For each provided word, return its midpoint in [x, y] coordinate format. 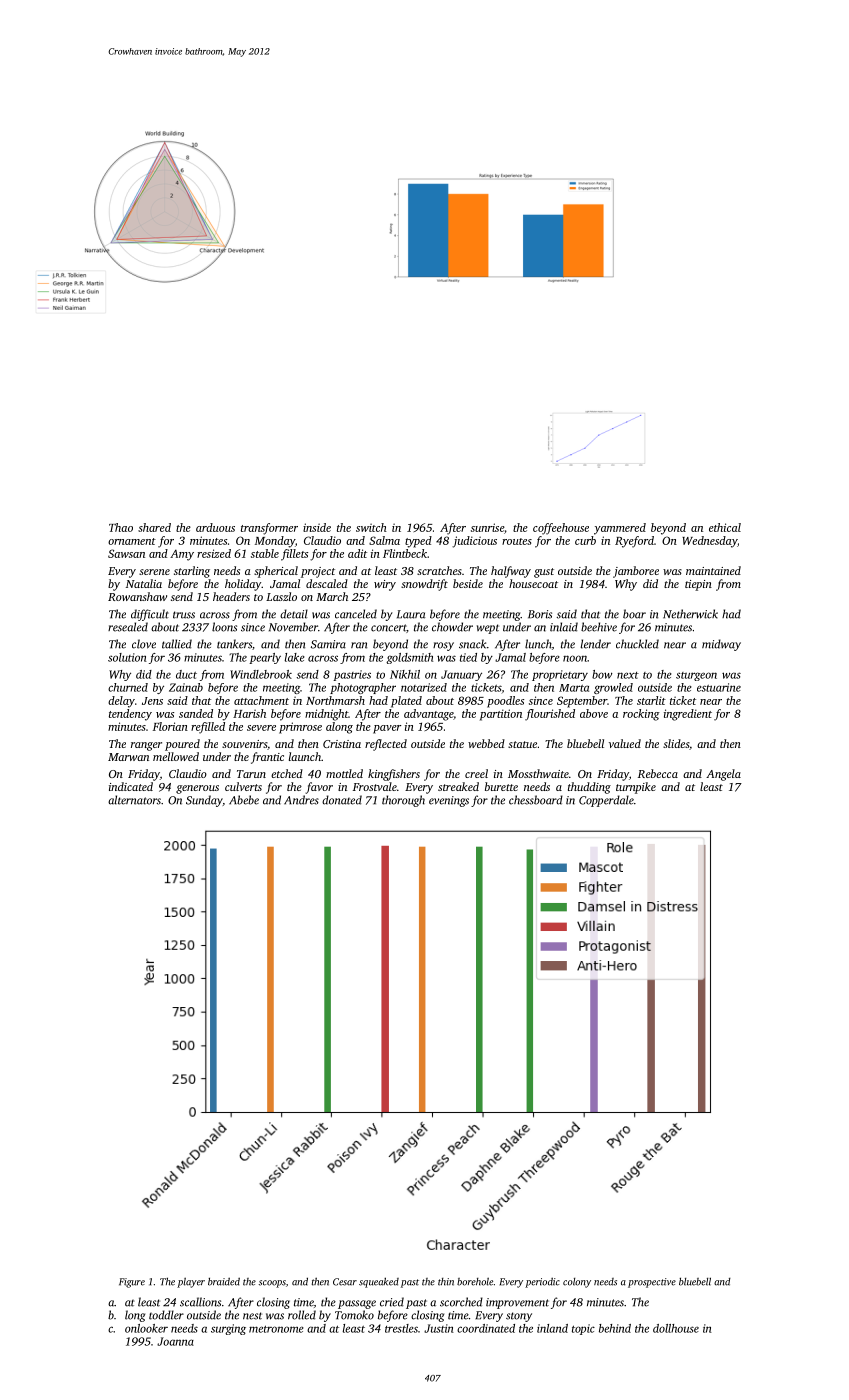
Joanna [175, 1341]
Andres [301, 800]
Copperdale [606, 801]
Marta [574, 688]
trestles [401, 1328]
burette [501, 786]
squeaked [379, 1282]
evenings [449, 801]
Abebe [244, 800]
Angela [723, 775]
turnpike [636, 788]
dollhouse [676, 1328]
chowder [452, 627]
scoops [272, 1284]
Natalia [144, 583]
